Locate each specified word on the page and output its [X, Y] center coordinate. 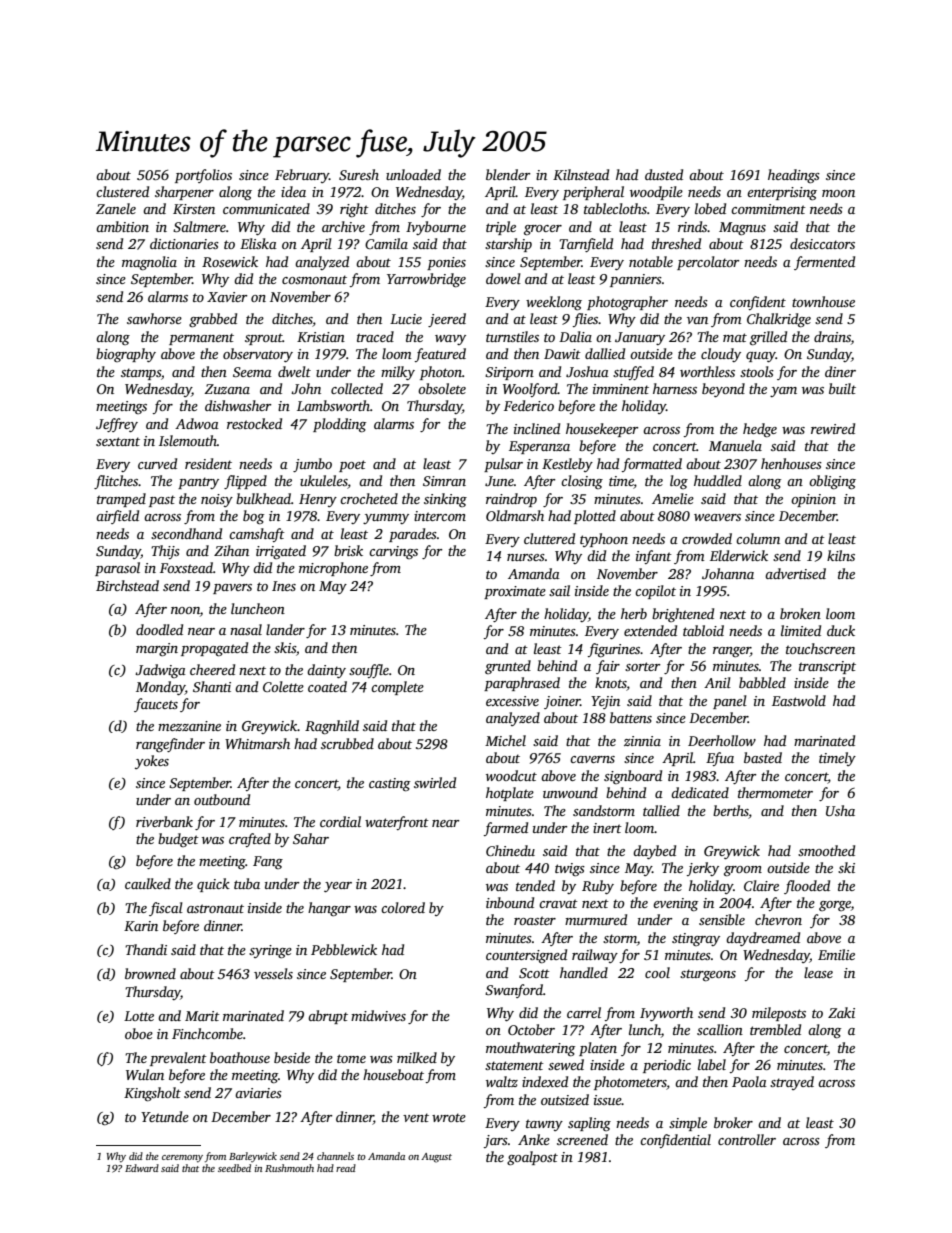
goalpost [532, 1158]
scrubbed [347, 743]
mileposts [779, 1014]
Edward [142, 1168]
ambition [122, 226]
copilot [655, 592]
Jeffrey [117, 425]
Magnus [742, 228]
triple [501, 228]
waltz [502, 1081]
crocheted [369, 498]
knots [611, 684]
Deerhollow [722, 740]
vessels [273, 973]
